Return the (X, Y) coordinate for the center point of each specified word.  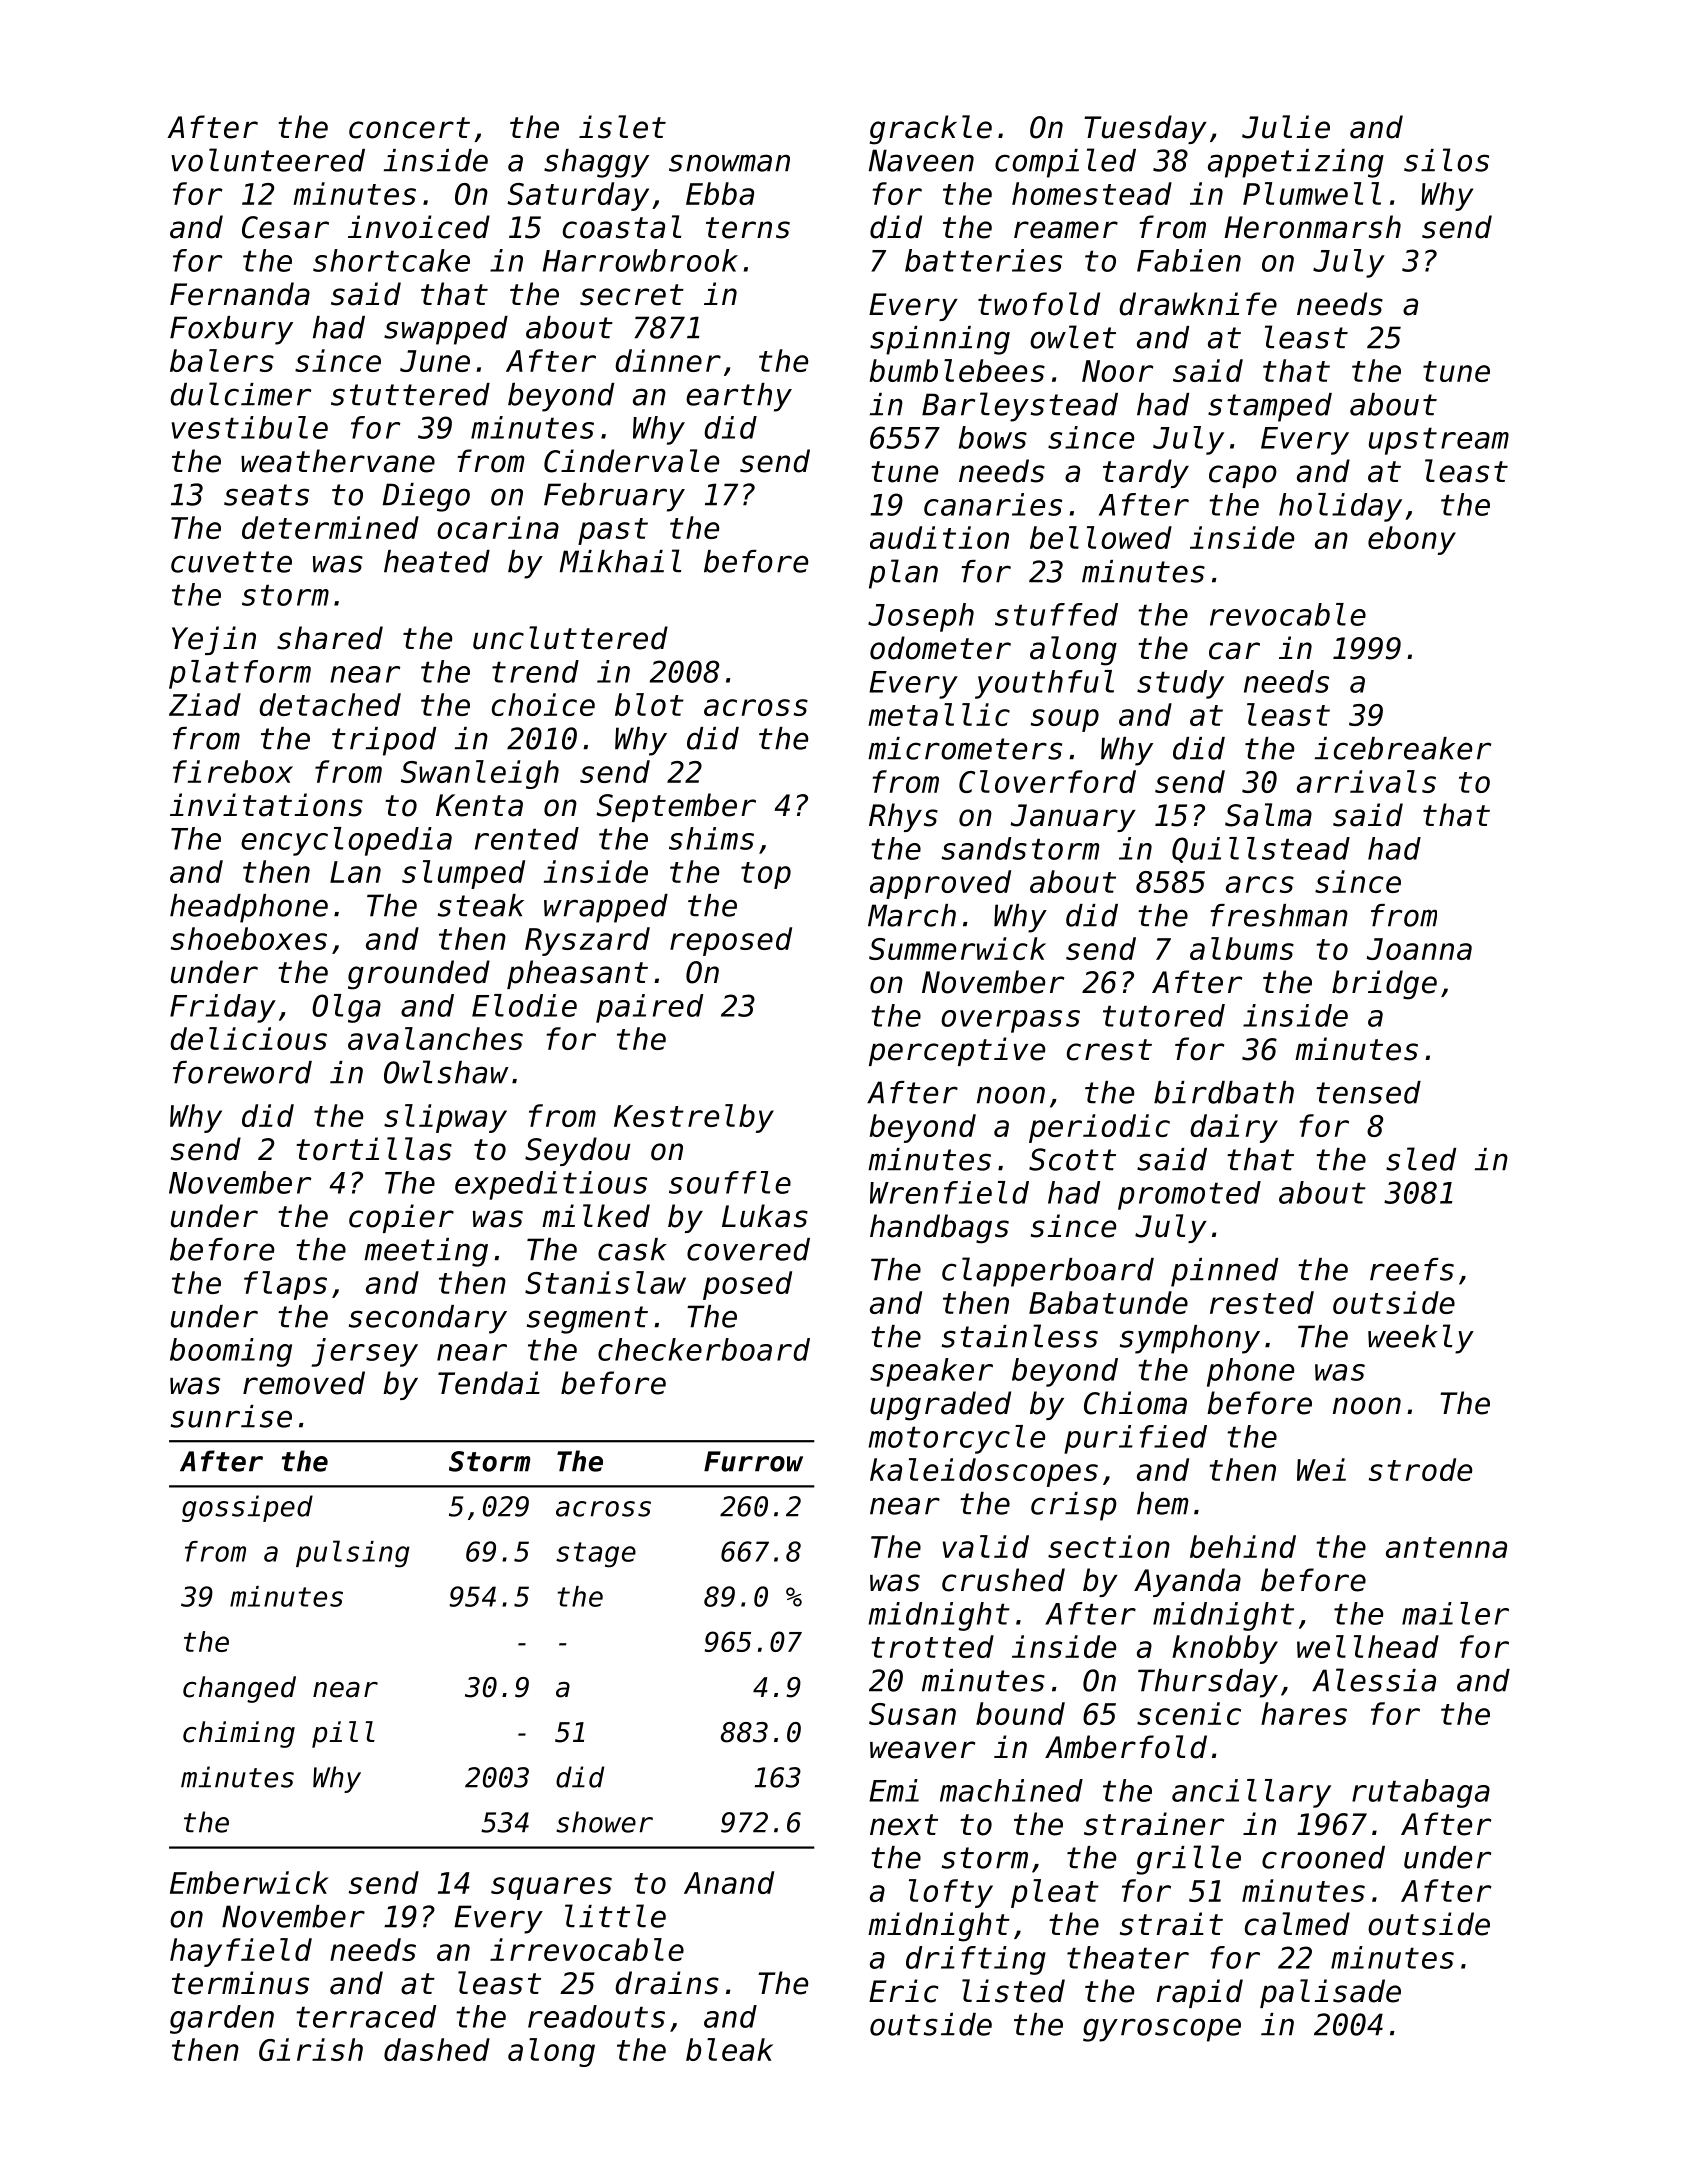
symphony (1190, 1339)
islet (622, 127)
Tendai (489, 1383)
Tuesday (1145, 129)
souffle (730, 1182)
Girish (311, 2049)
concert (409, 128)
